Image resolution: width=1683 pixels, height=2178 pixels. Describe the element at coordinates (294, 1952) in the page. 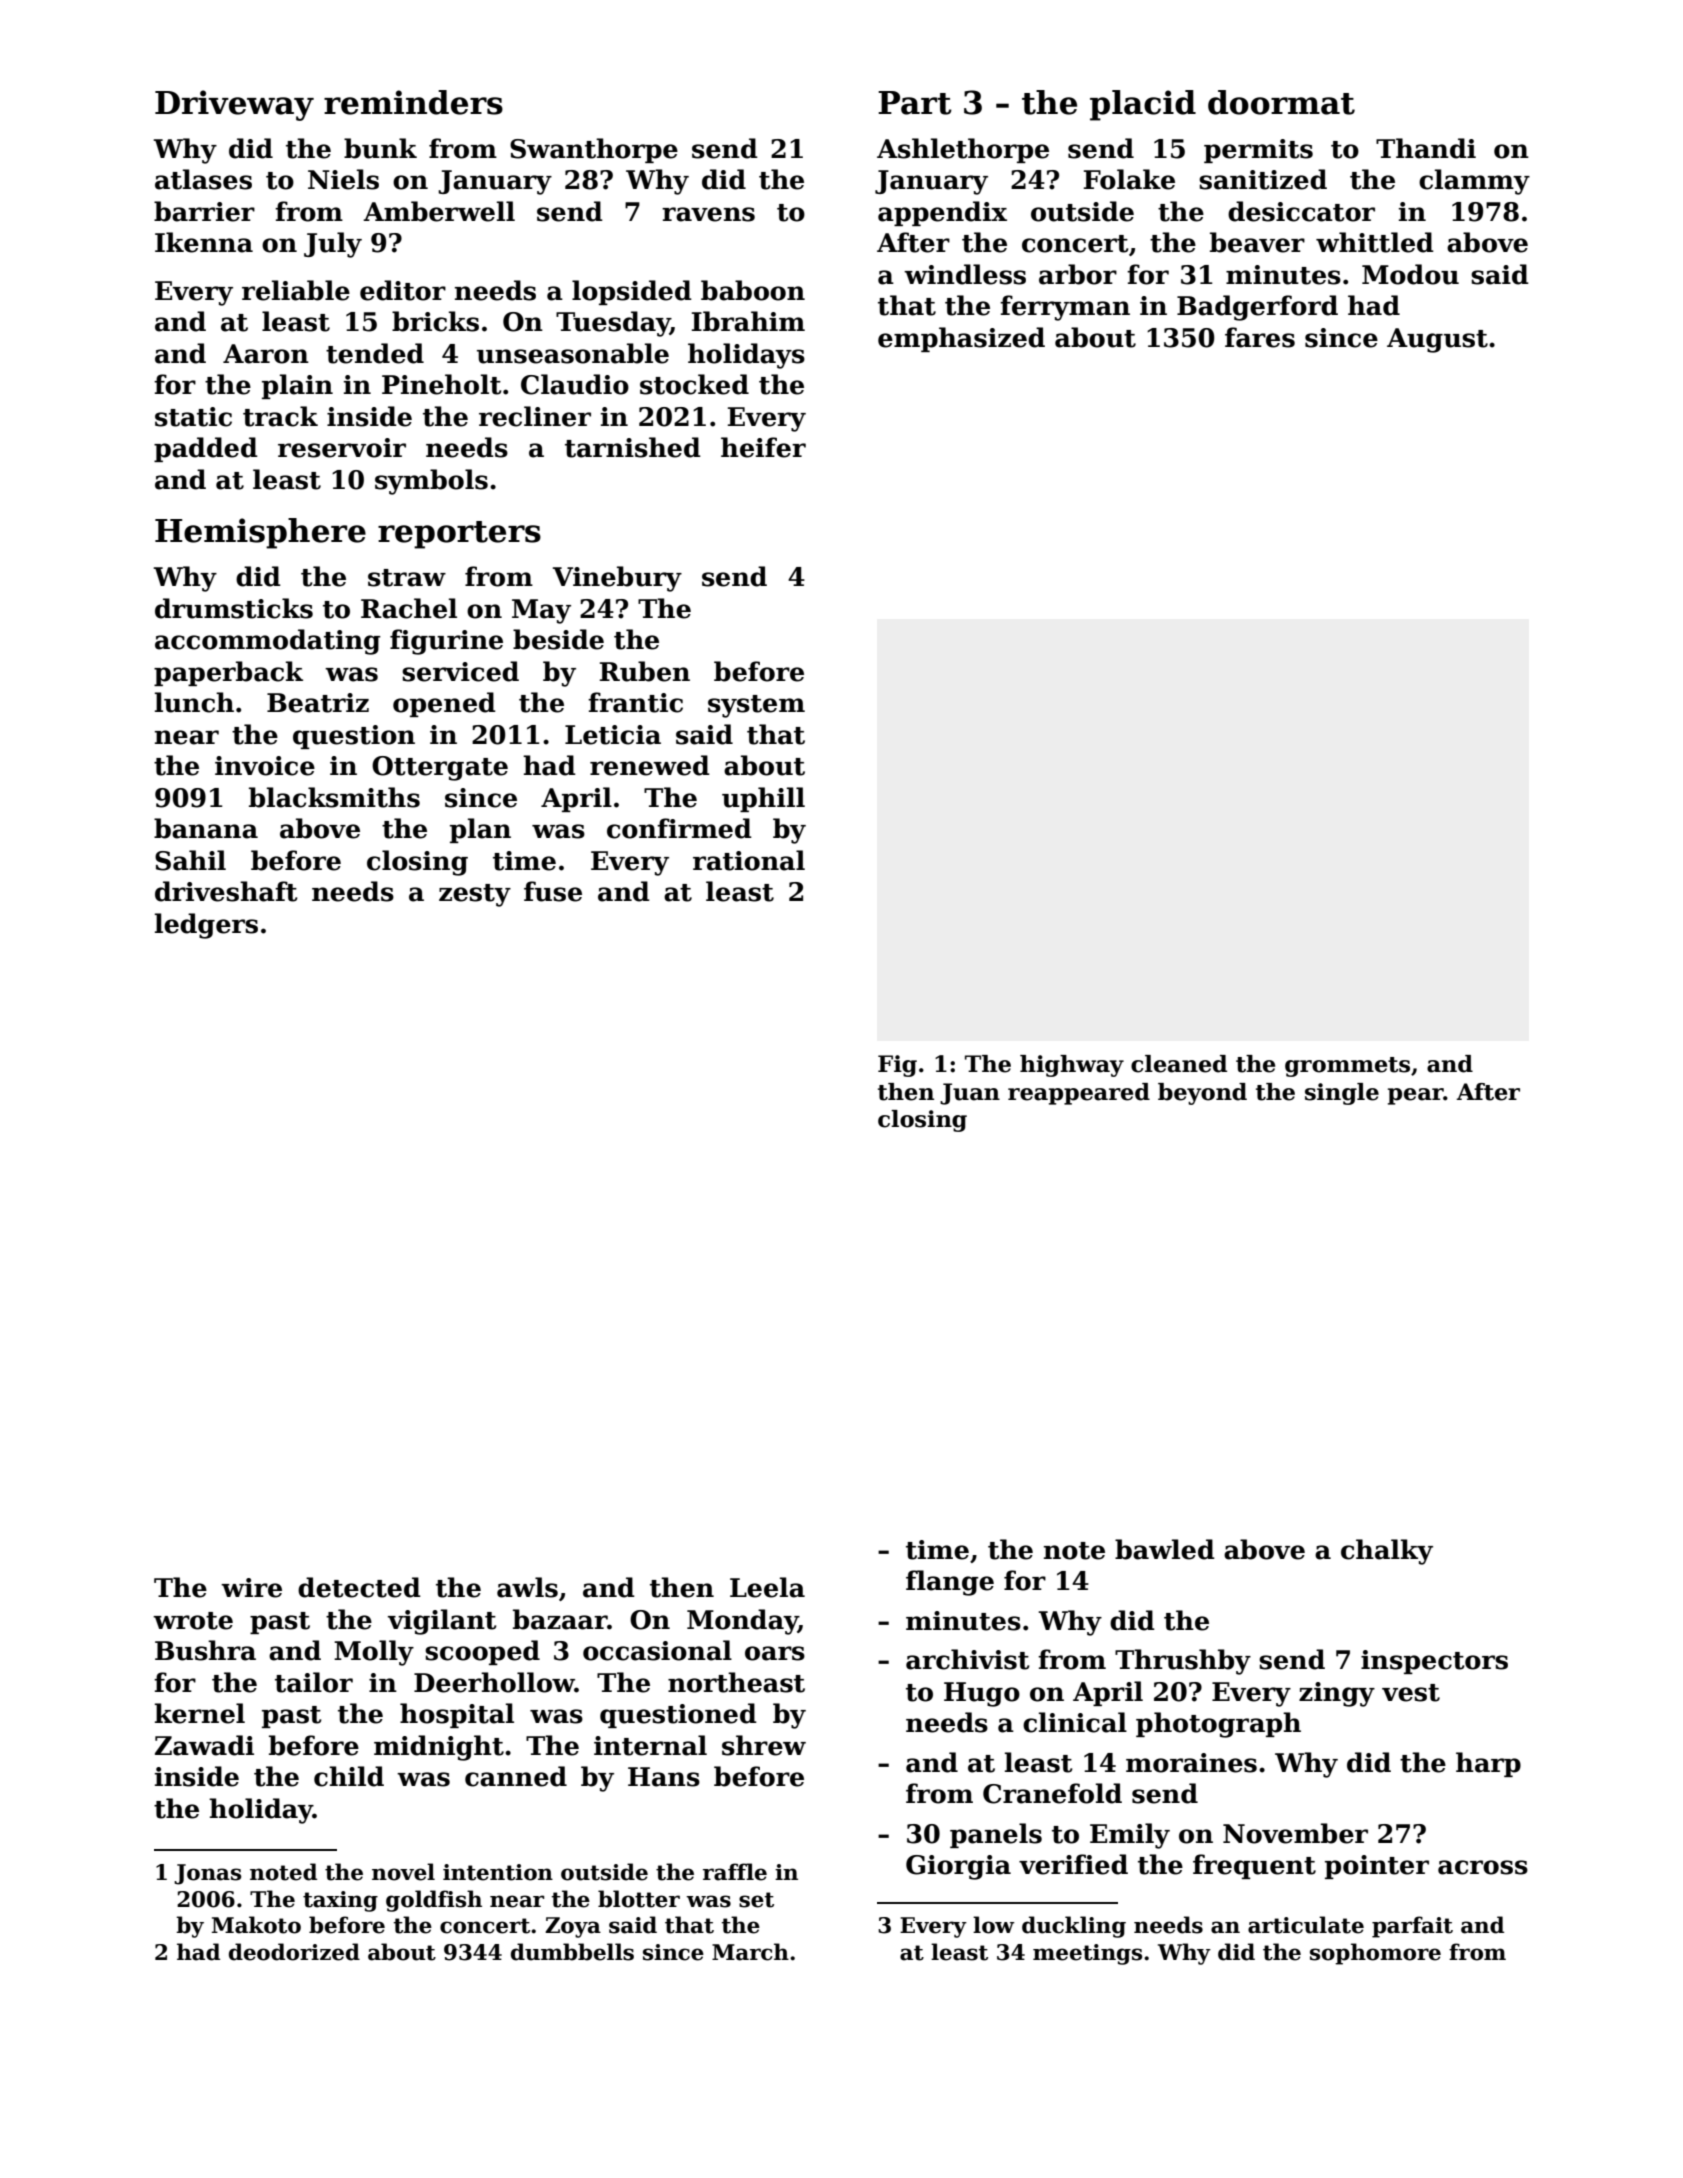

I see `deodorized` at that location.
